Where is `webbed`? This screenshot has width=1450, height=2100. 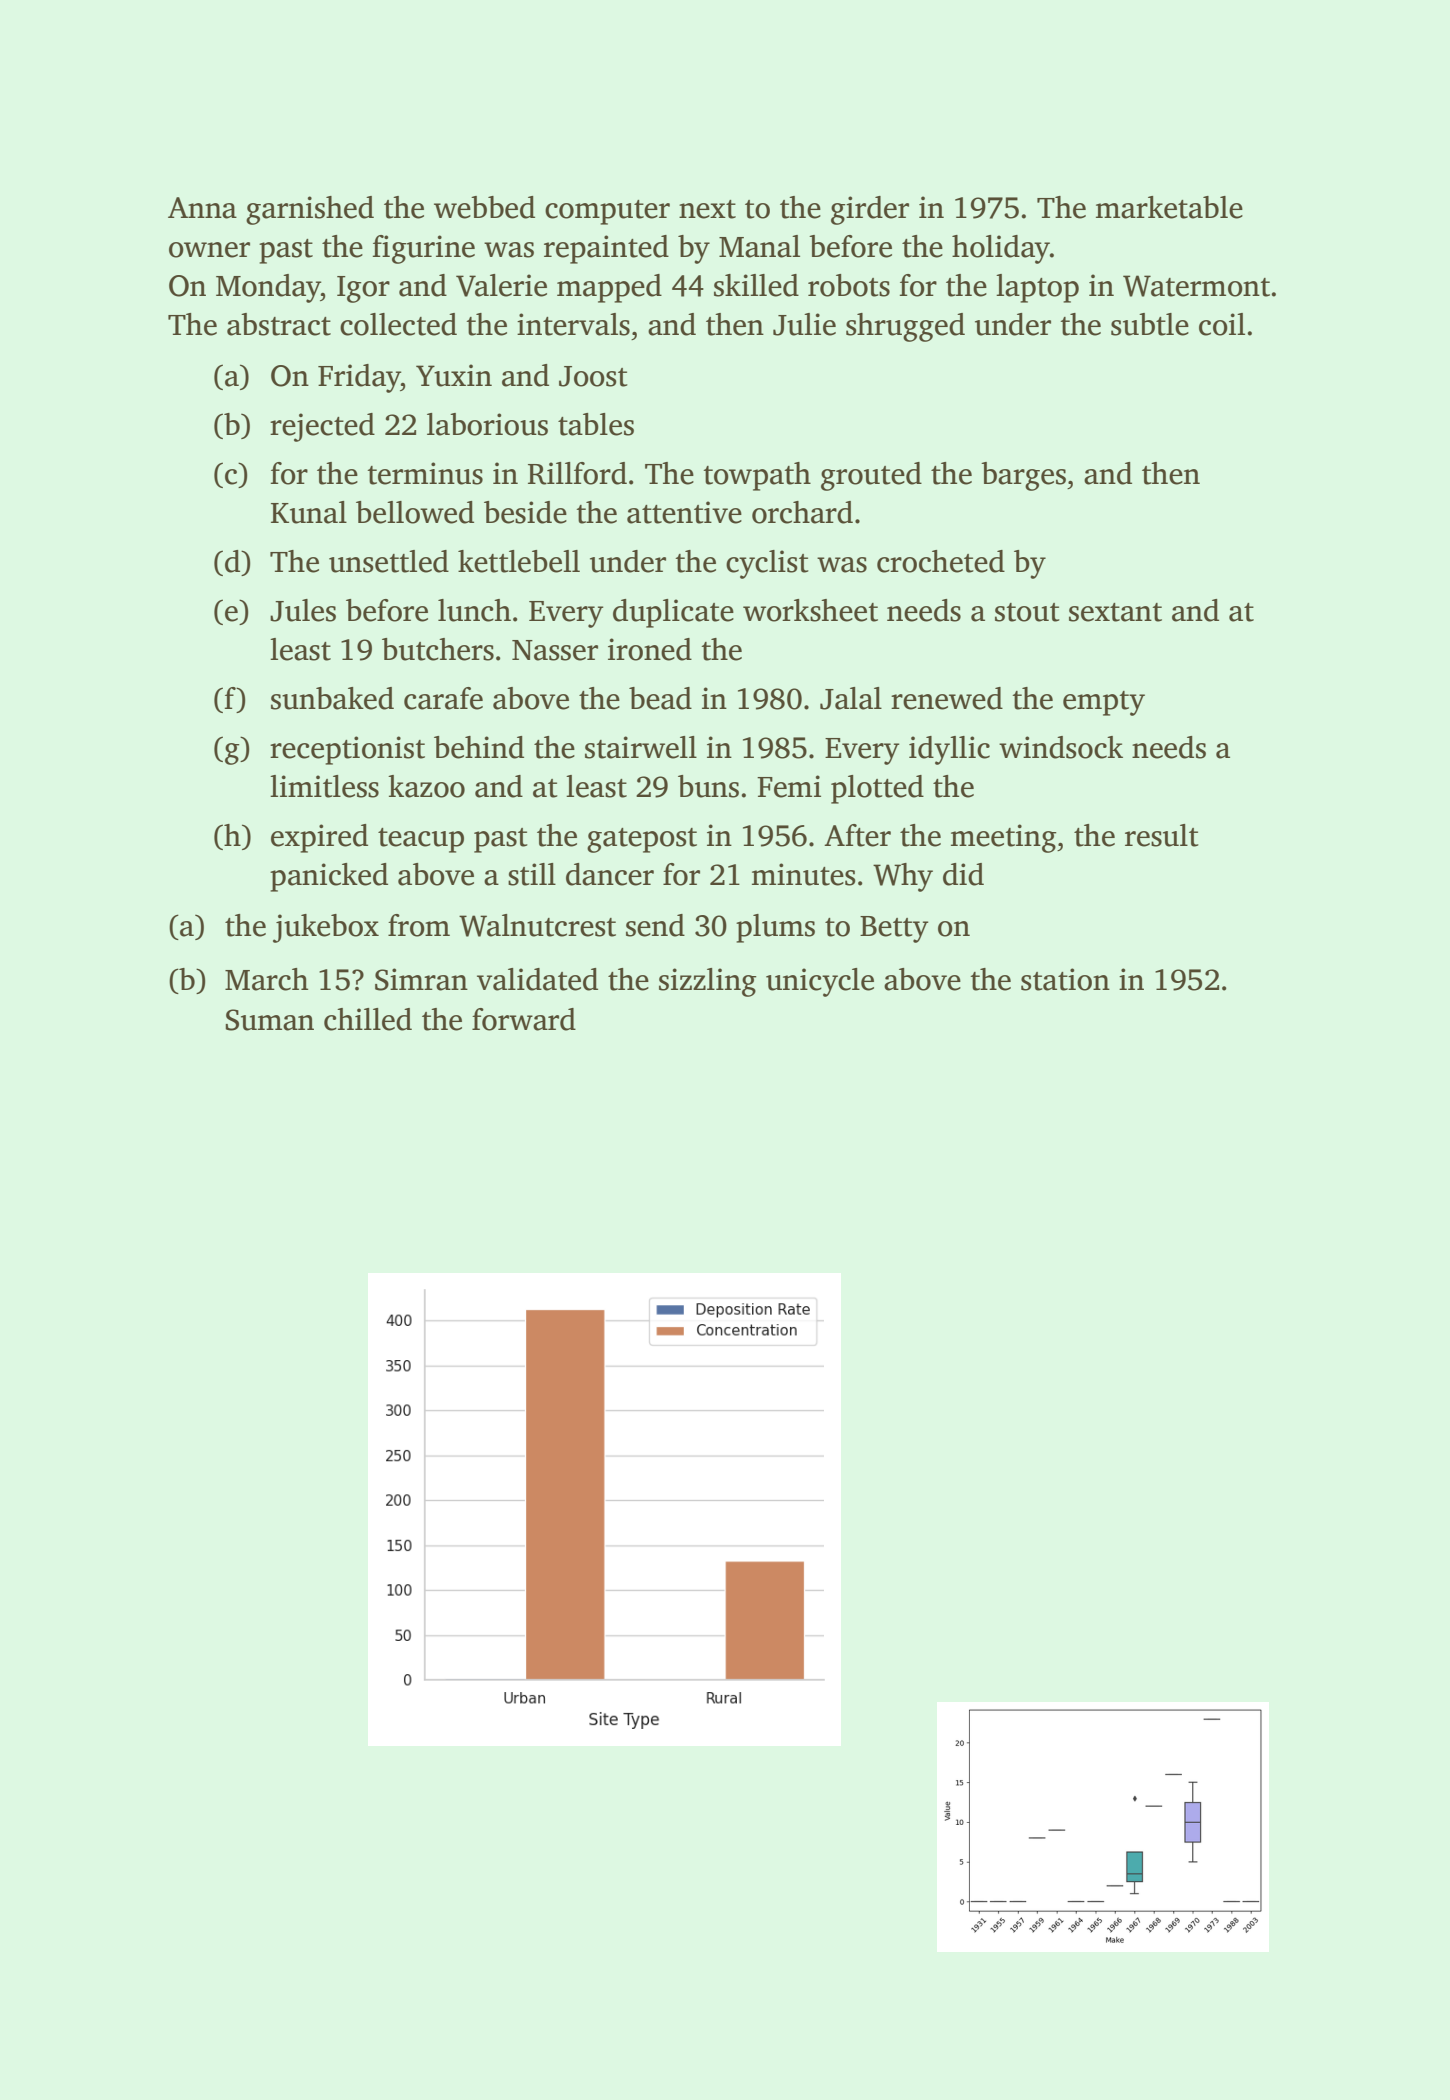
webbed is located at coordinates (484, 207).
